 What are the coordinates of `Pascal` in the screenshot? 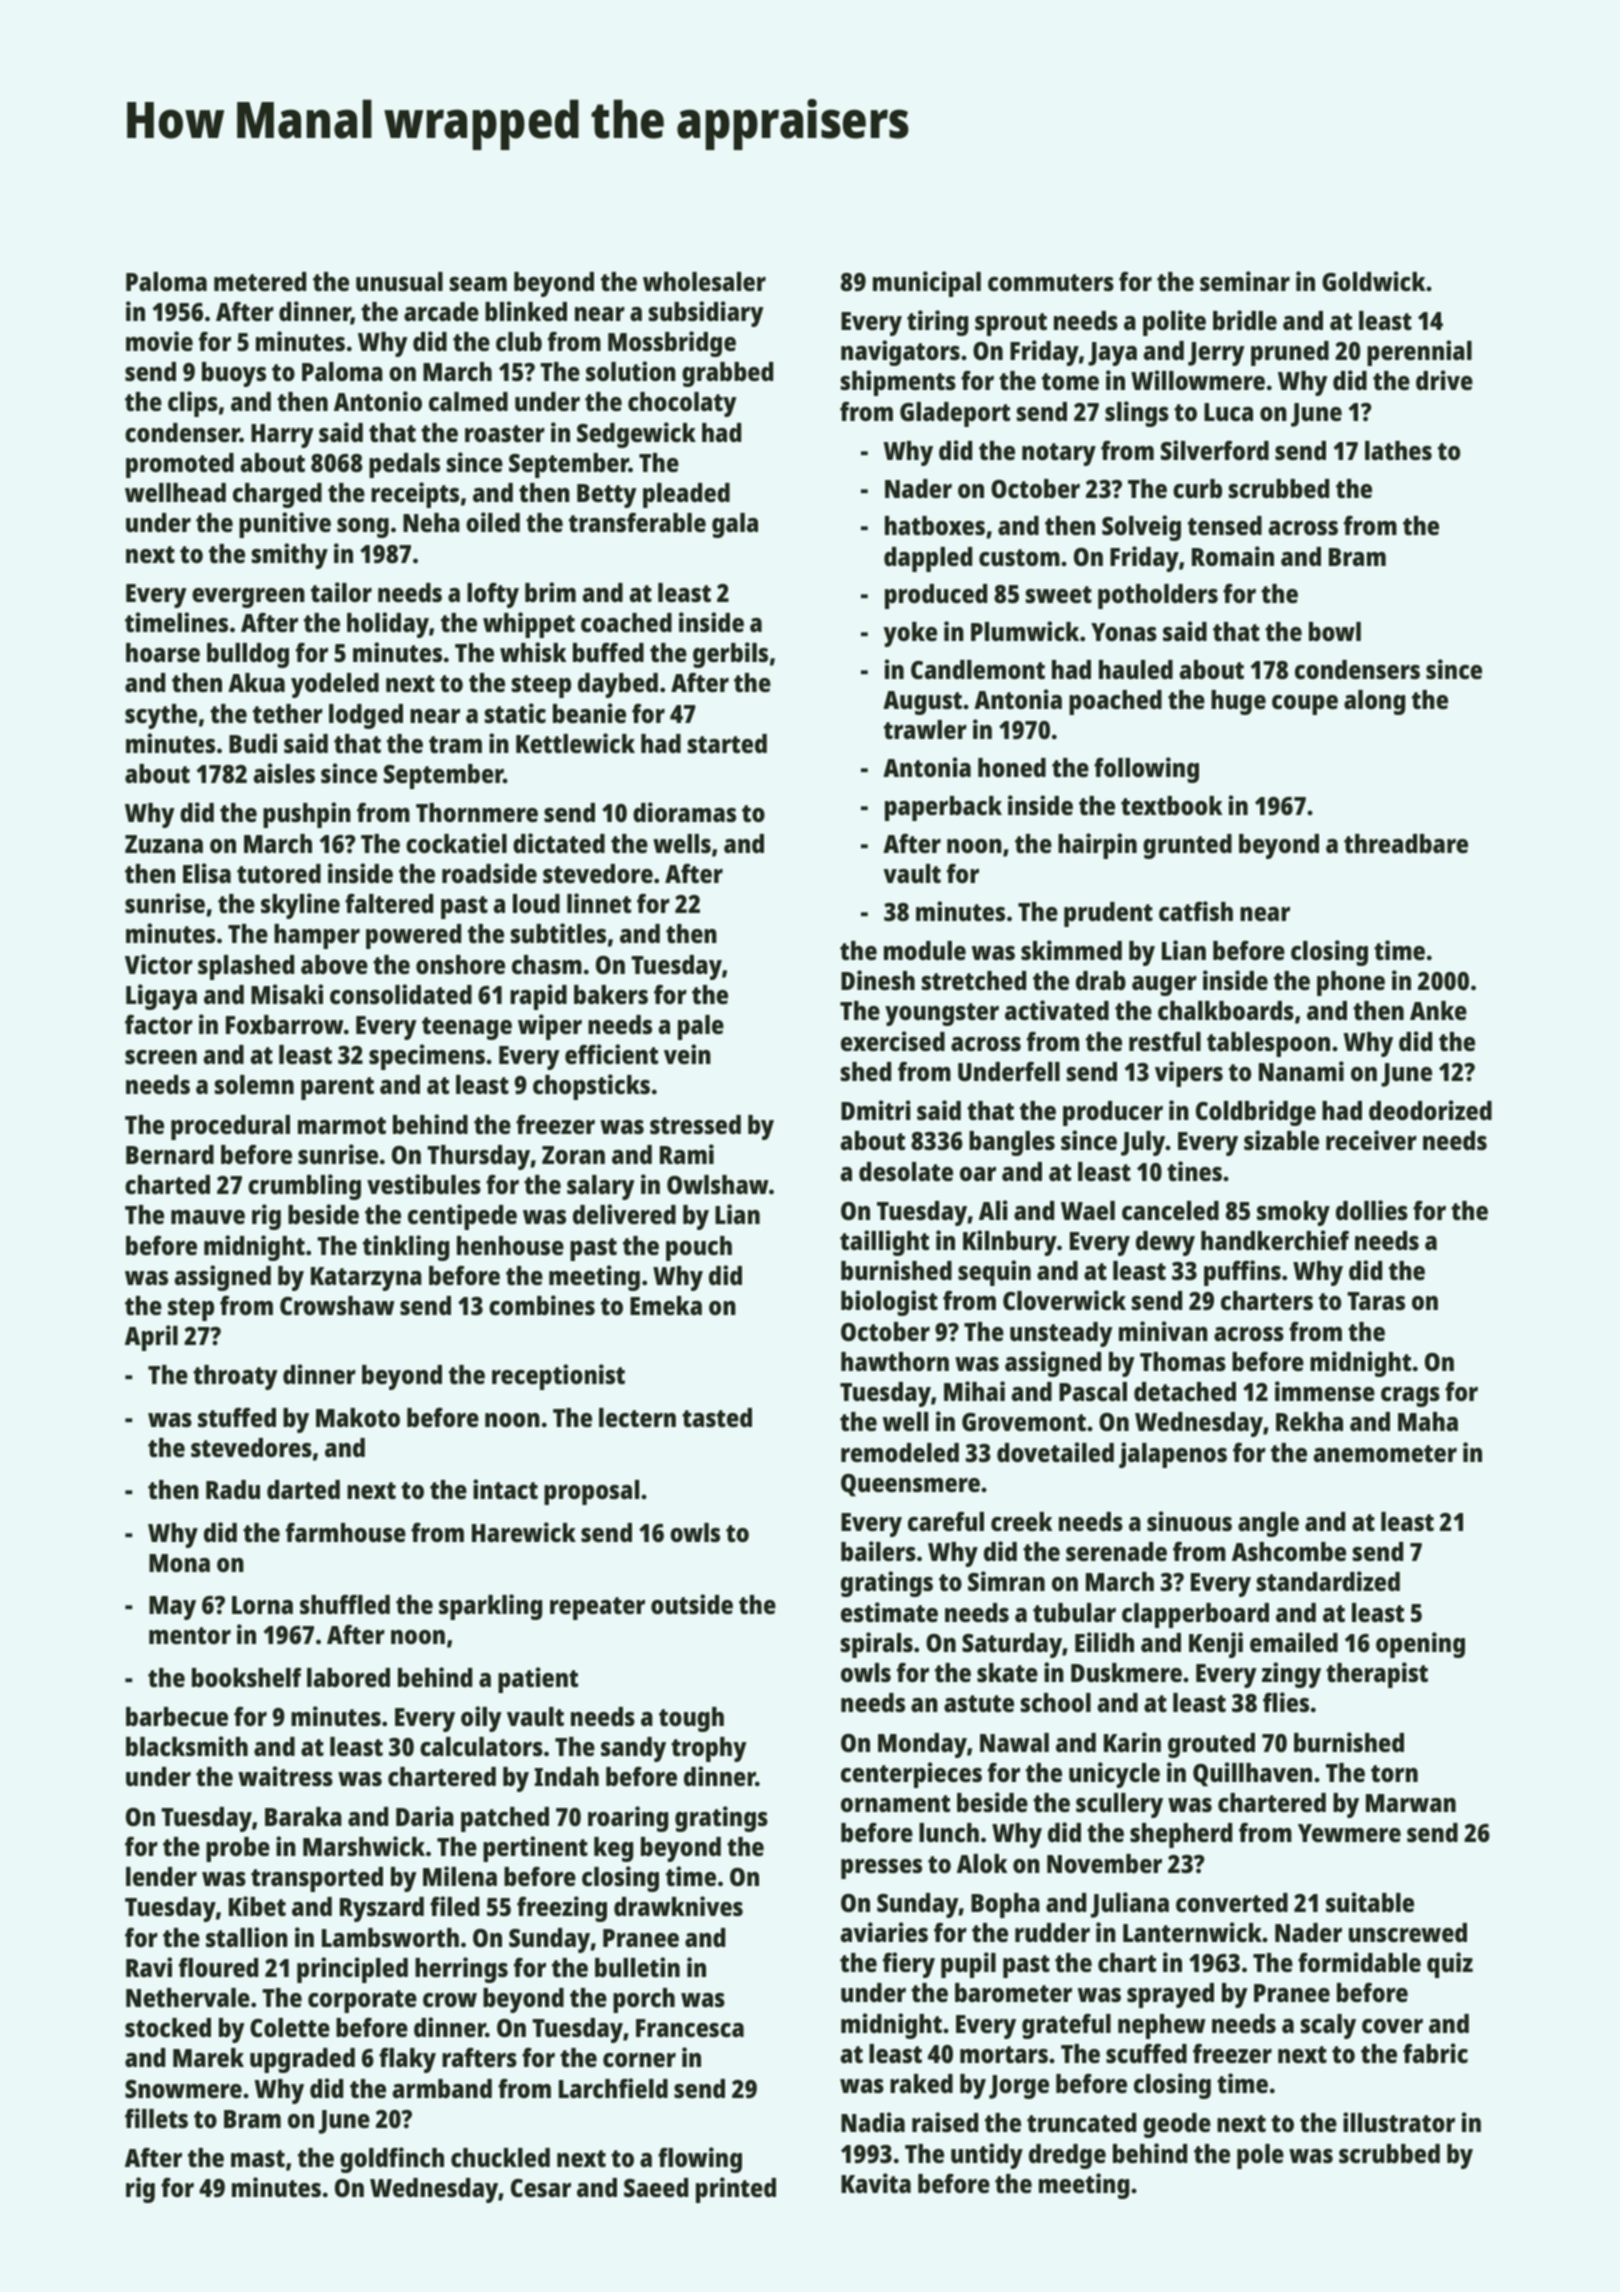 It's located at (1093, 1391).
